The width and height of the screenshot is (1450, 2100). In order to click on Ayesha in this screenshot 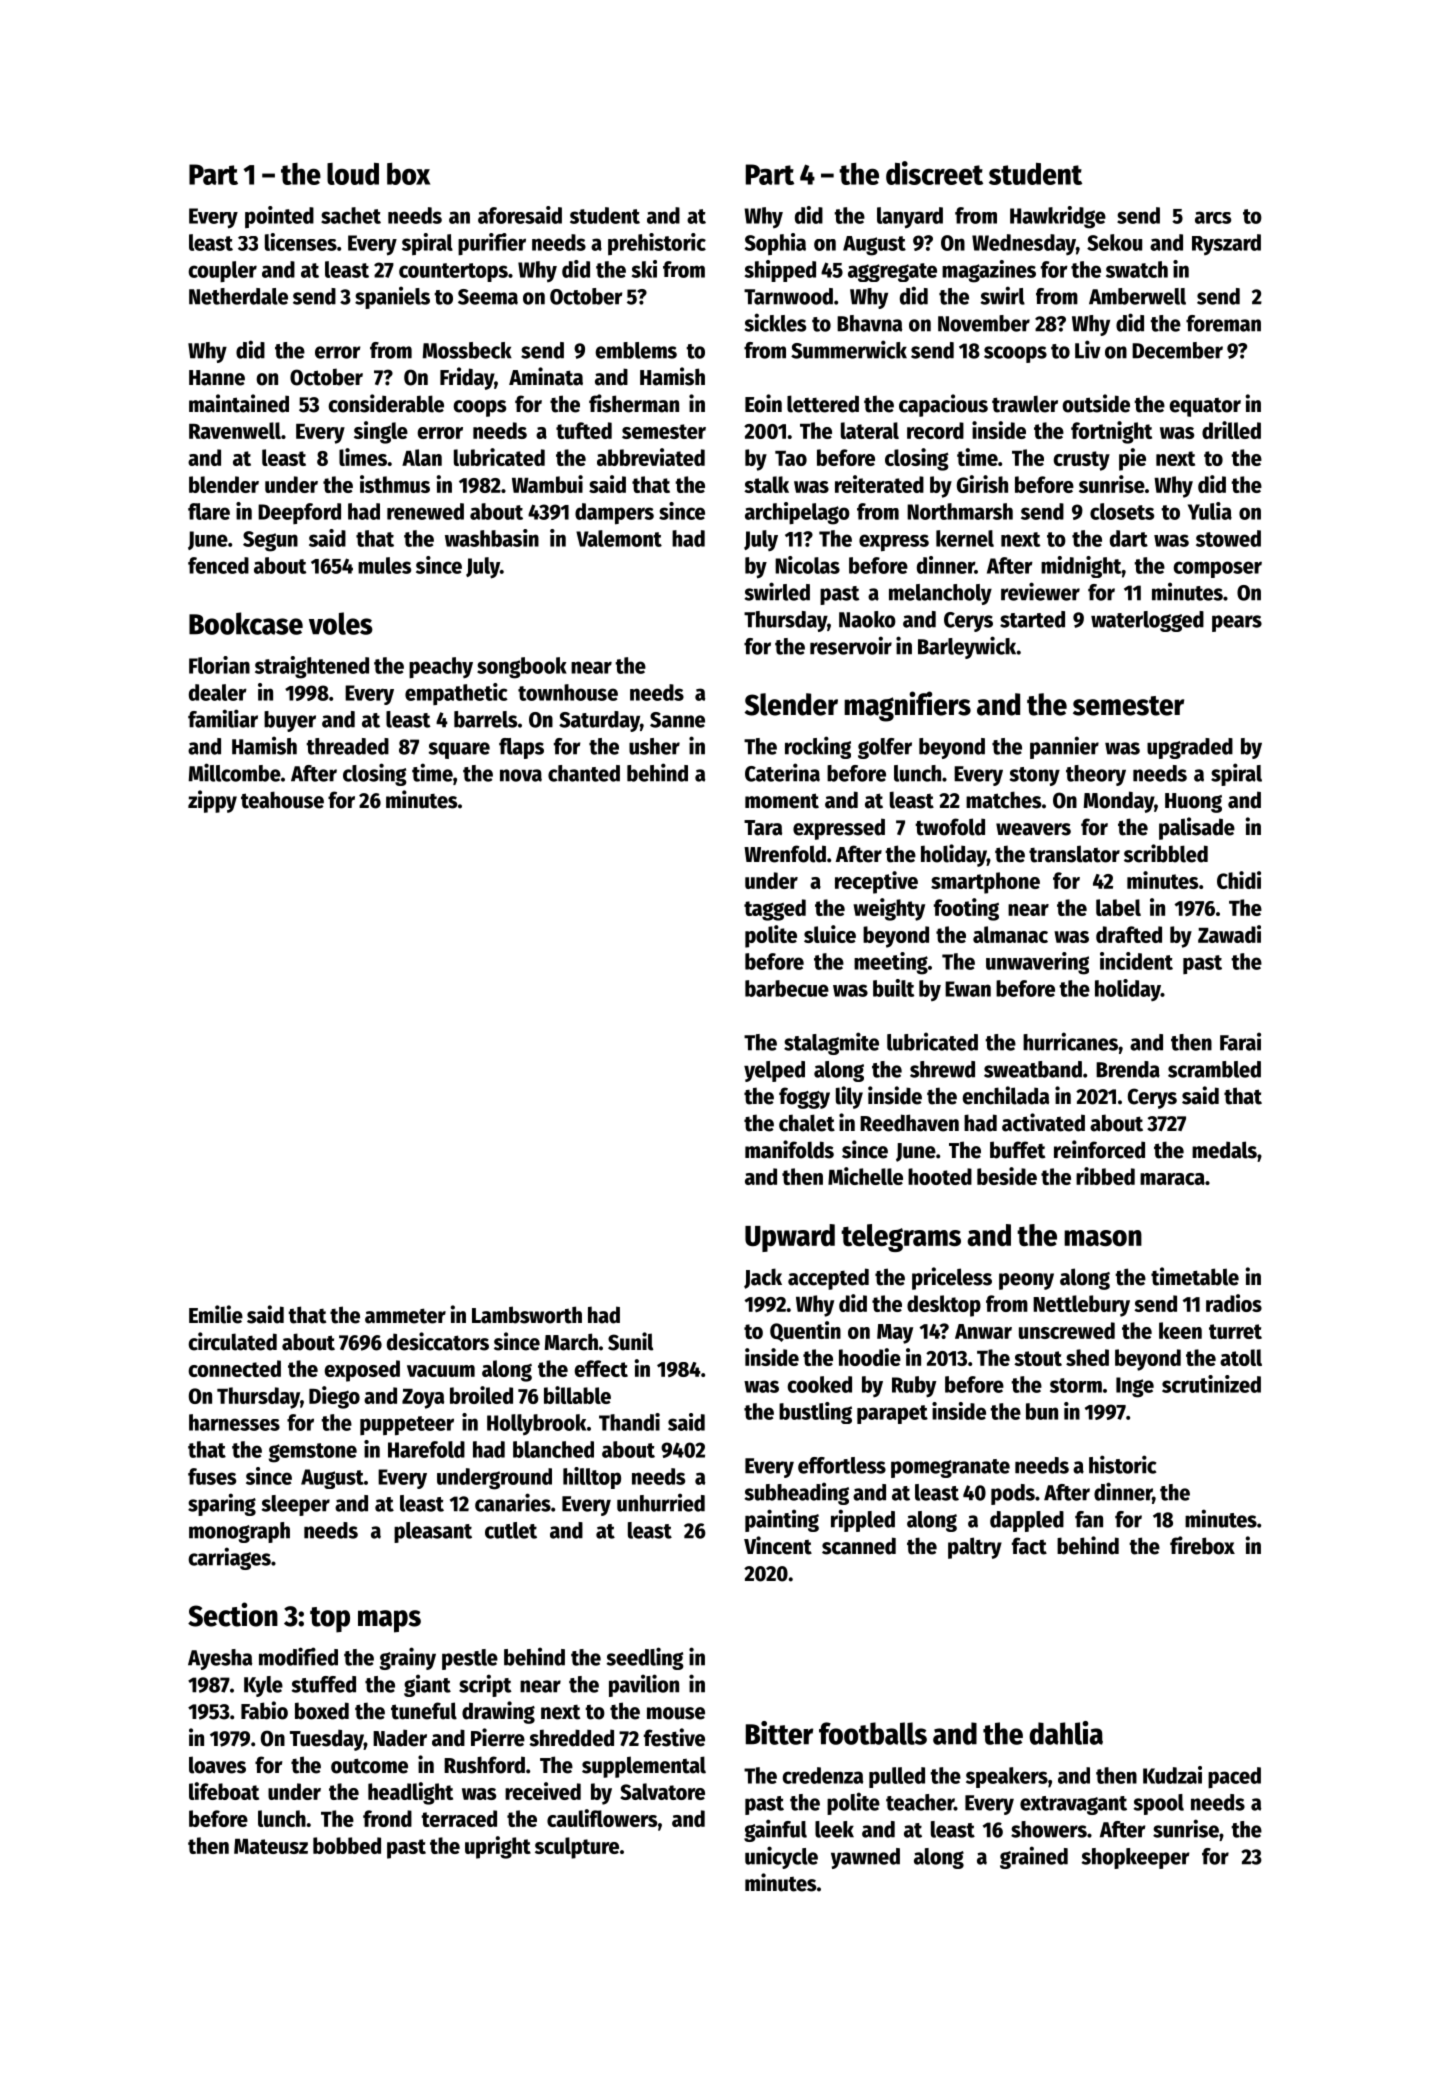, I will do `click(220, 1659)`.
